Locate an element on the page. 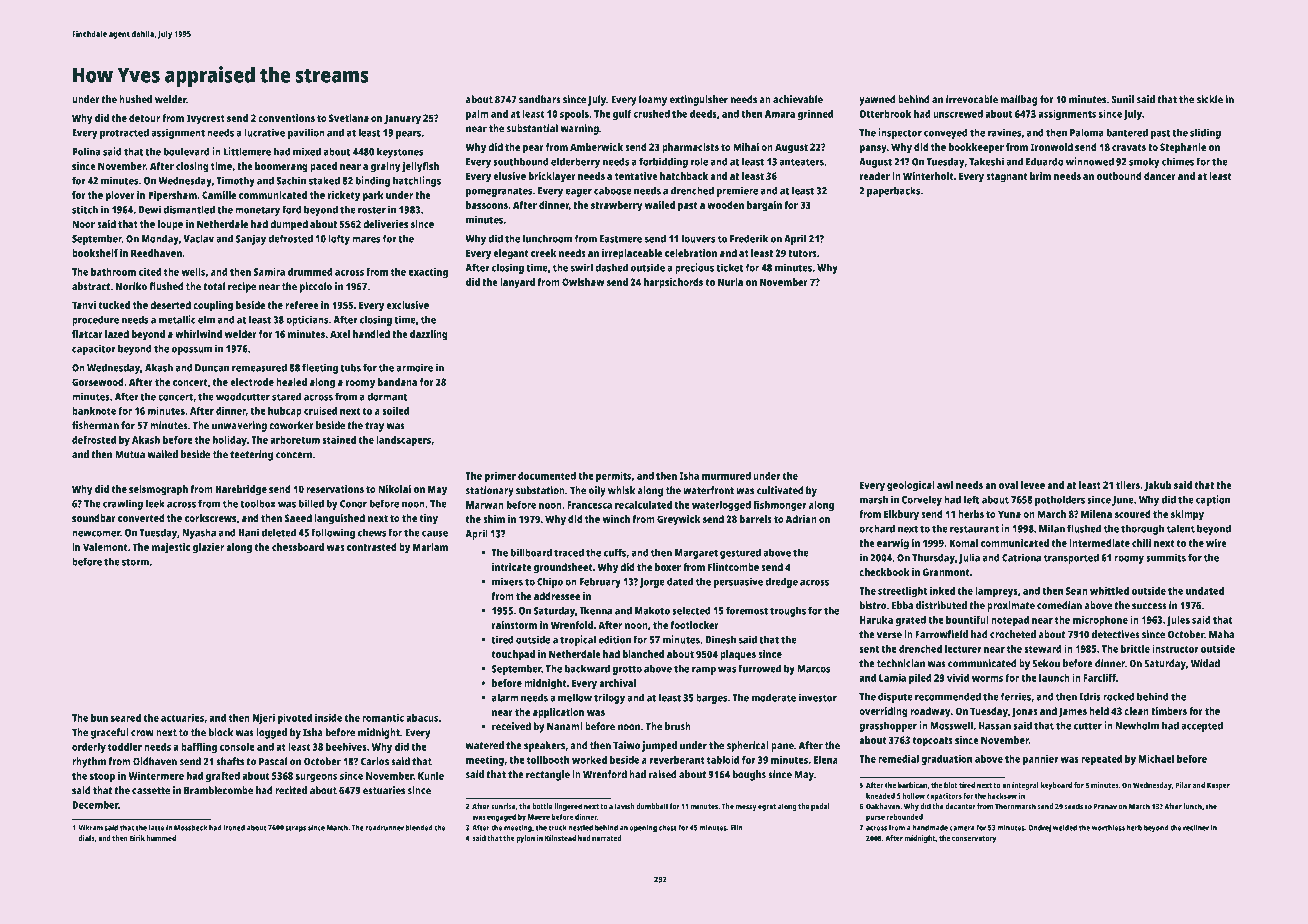 Image resolution: width=1308 pixels, height=924 pixels. dancer is located at coordinates (1160, 176).
